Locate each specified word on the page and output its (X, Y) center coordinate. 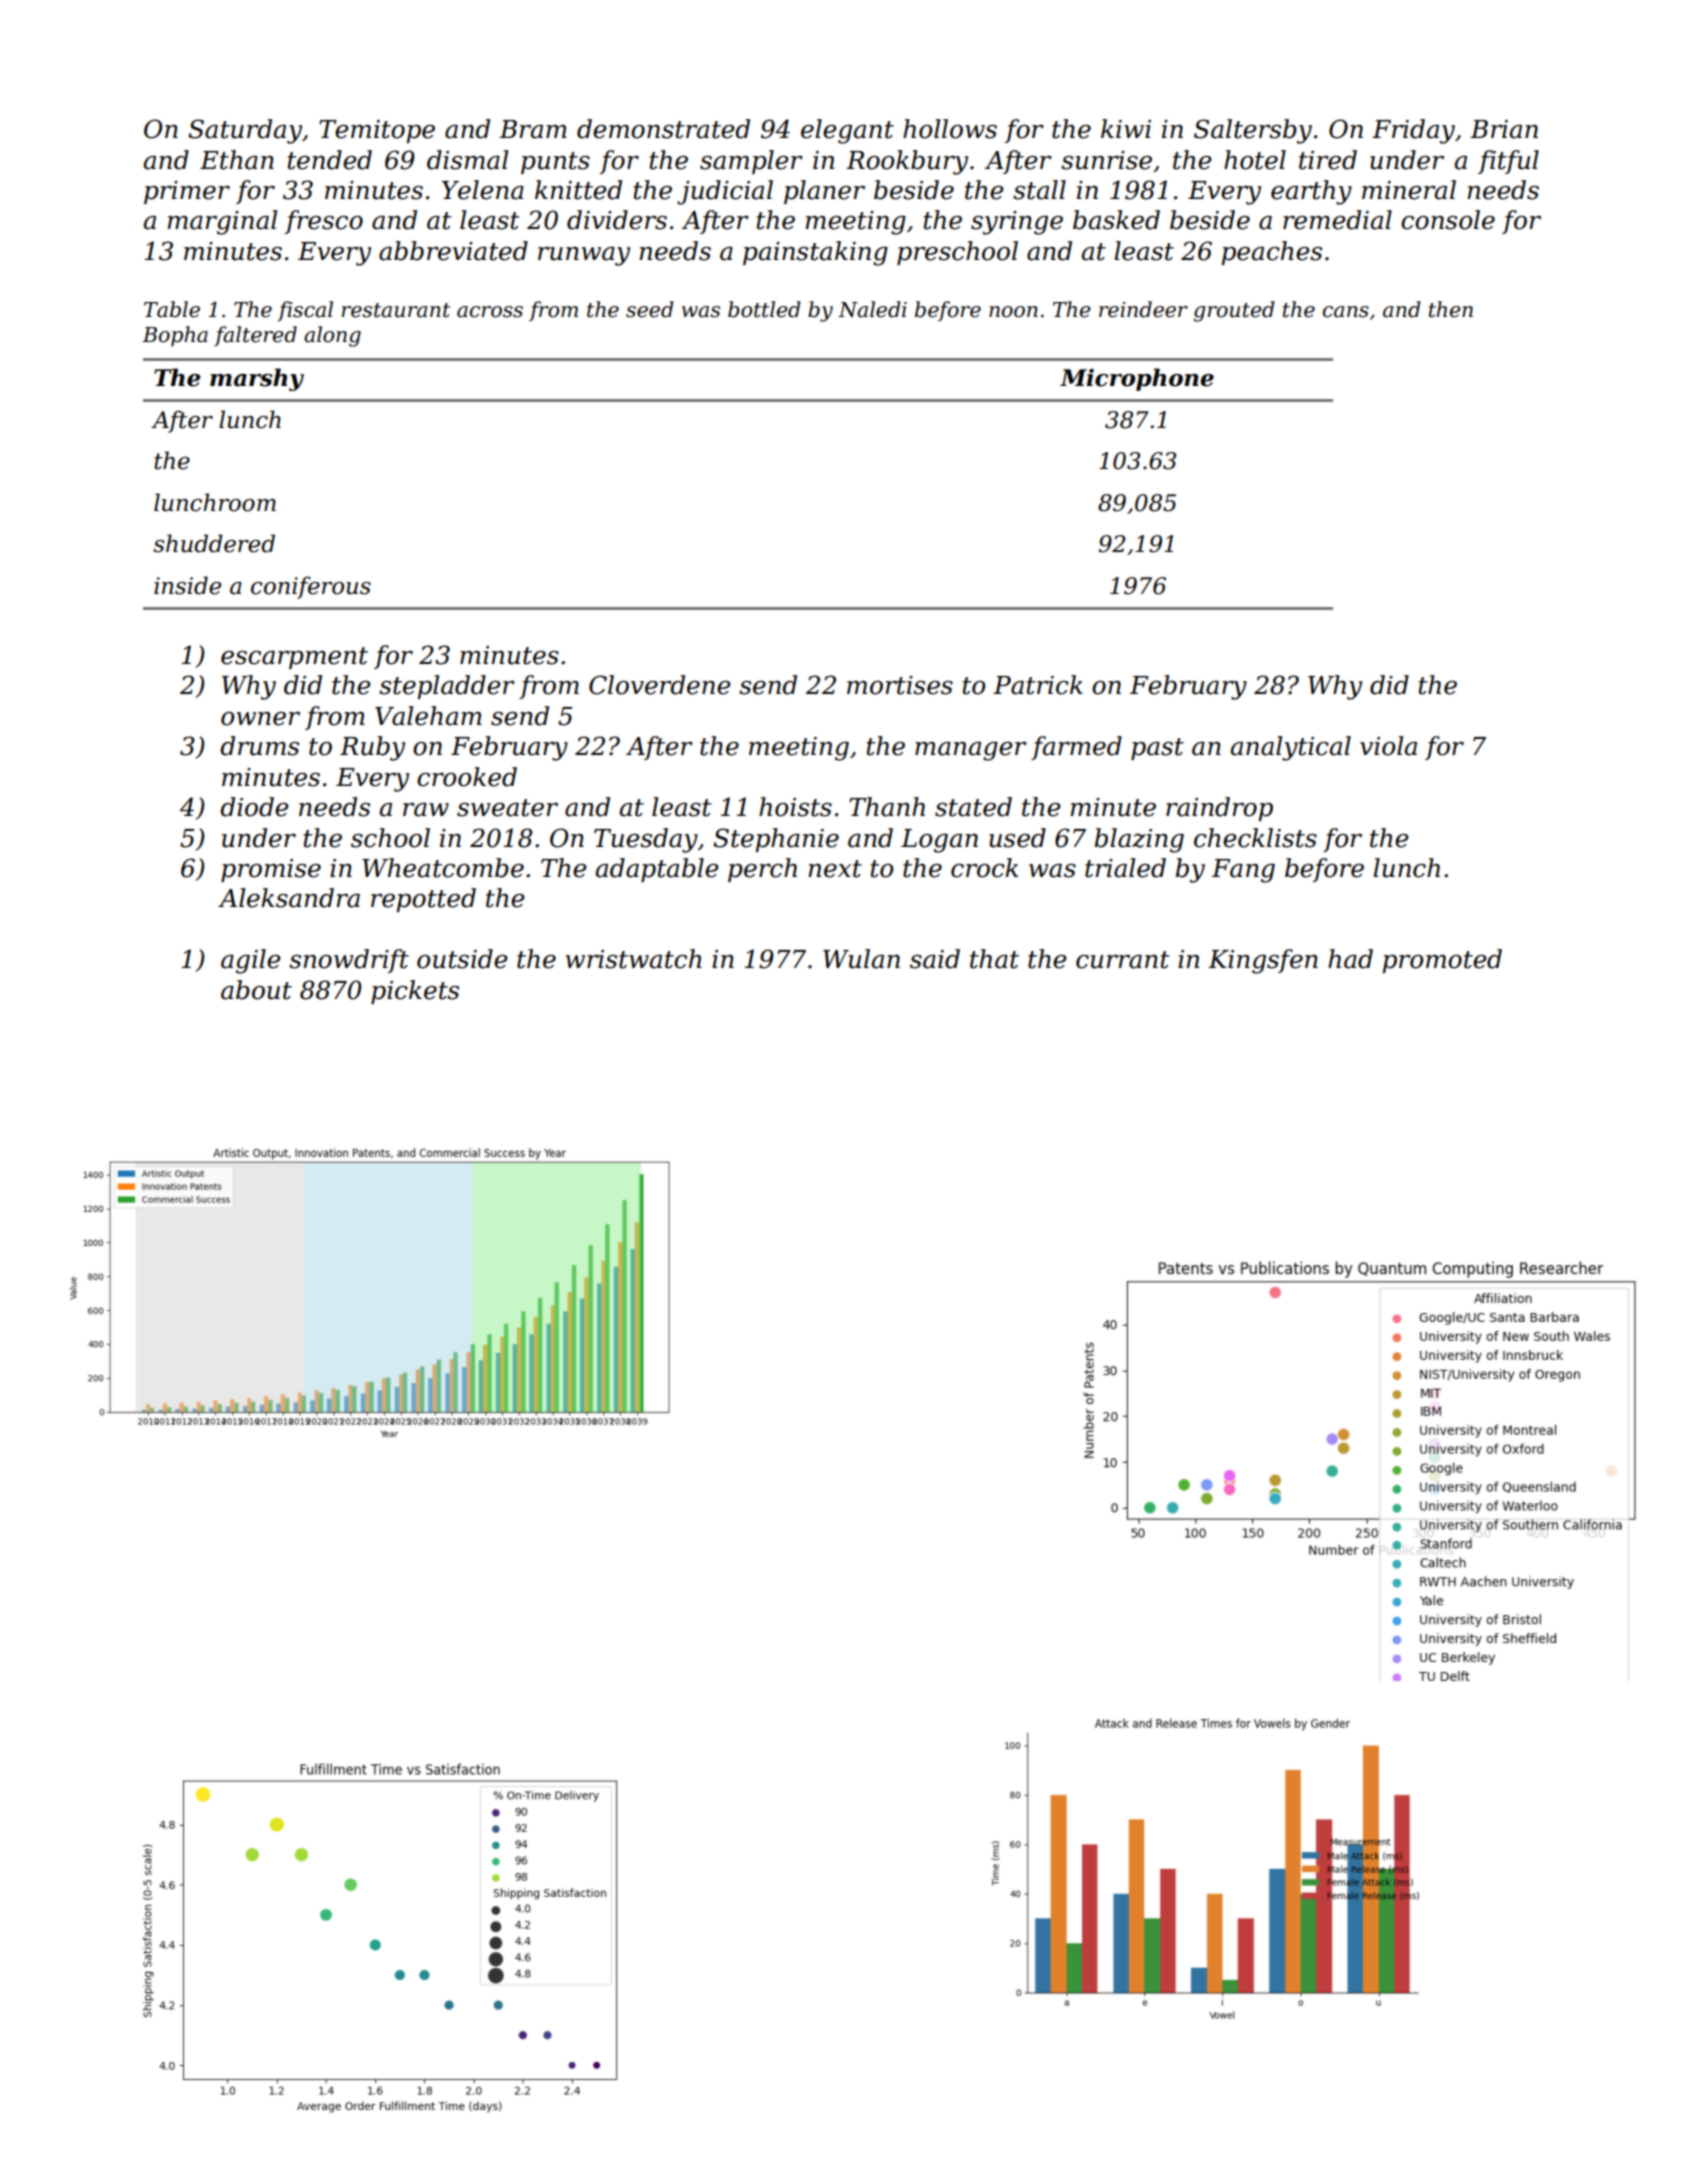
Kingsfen (1263, 961)
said (935, 959)
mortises (900, 685)
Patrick (1038, 685)
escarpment (294, 658)
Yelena (483, 190)
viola (1388, 746)
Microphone (1137, 379)
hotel (1255, 160)
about (256, 990)
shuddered (214, 543)
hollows (950, 129)
